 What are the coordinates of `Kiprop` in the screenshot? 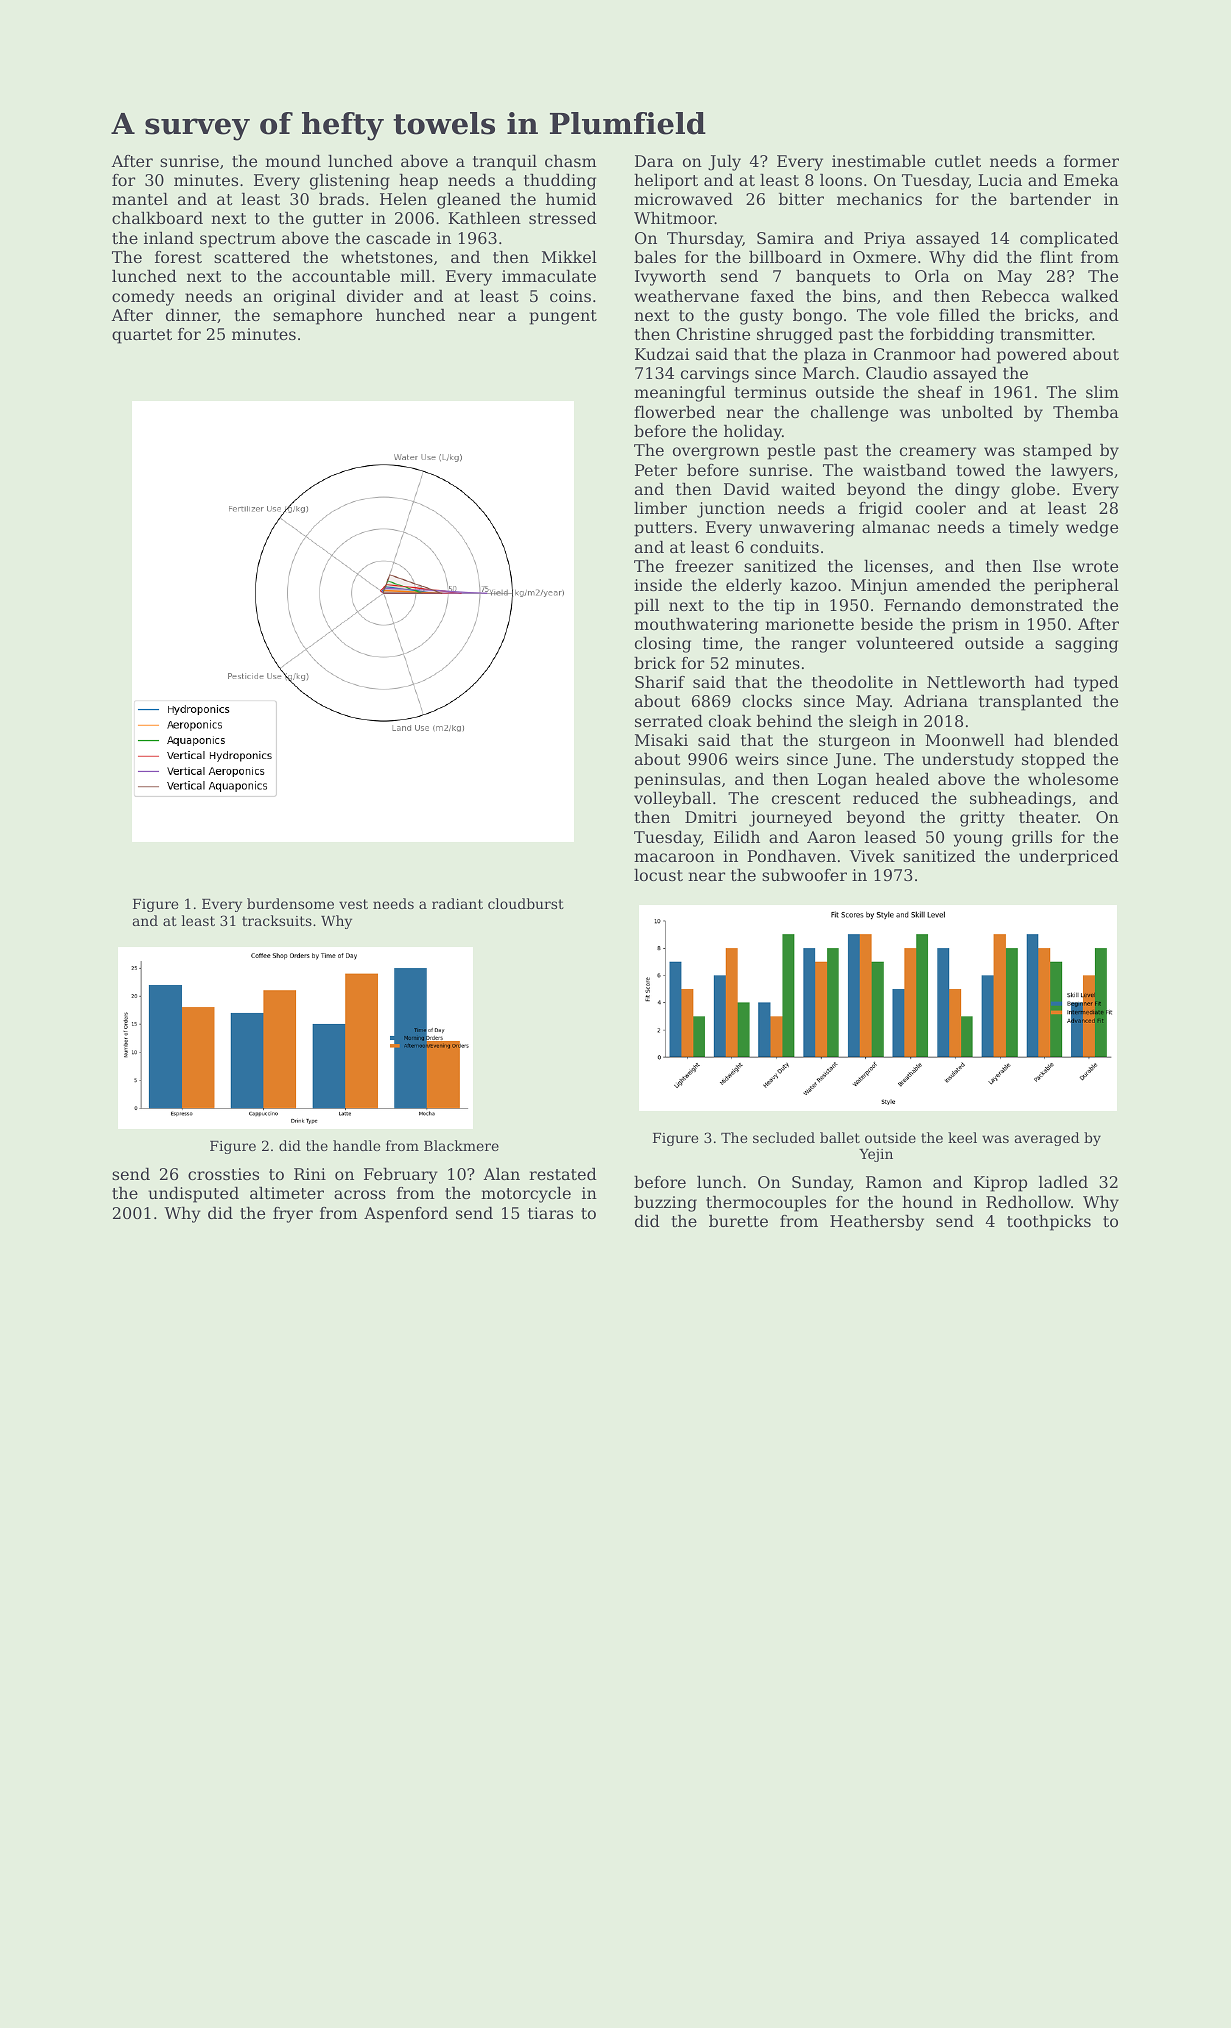 It's located at (1000, 1184).
